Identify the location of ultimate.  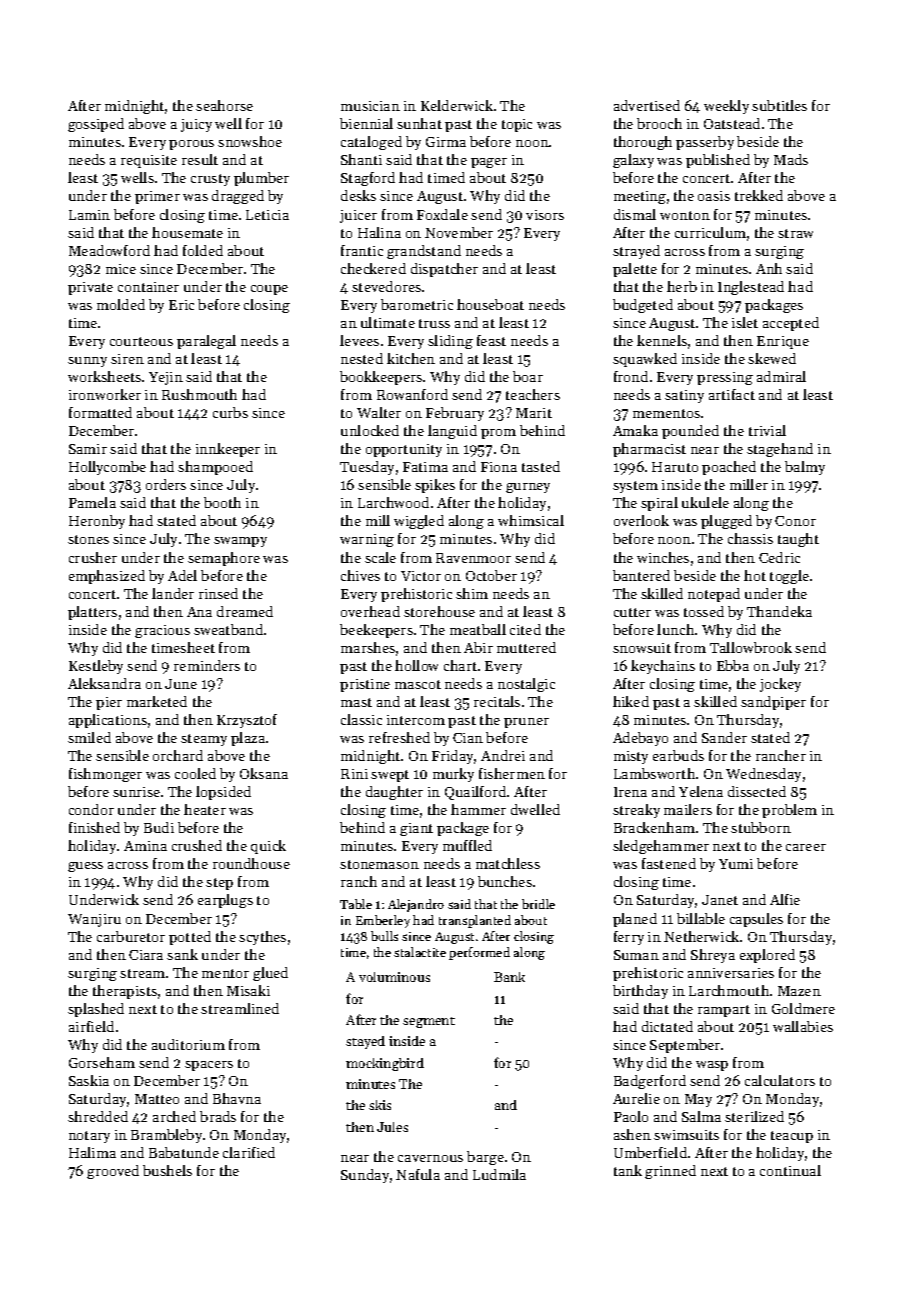
(388, 322).
